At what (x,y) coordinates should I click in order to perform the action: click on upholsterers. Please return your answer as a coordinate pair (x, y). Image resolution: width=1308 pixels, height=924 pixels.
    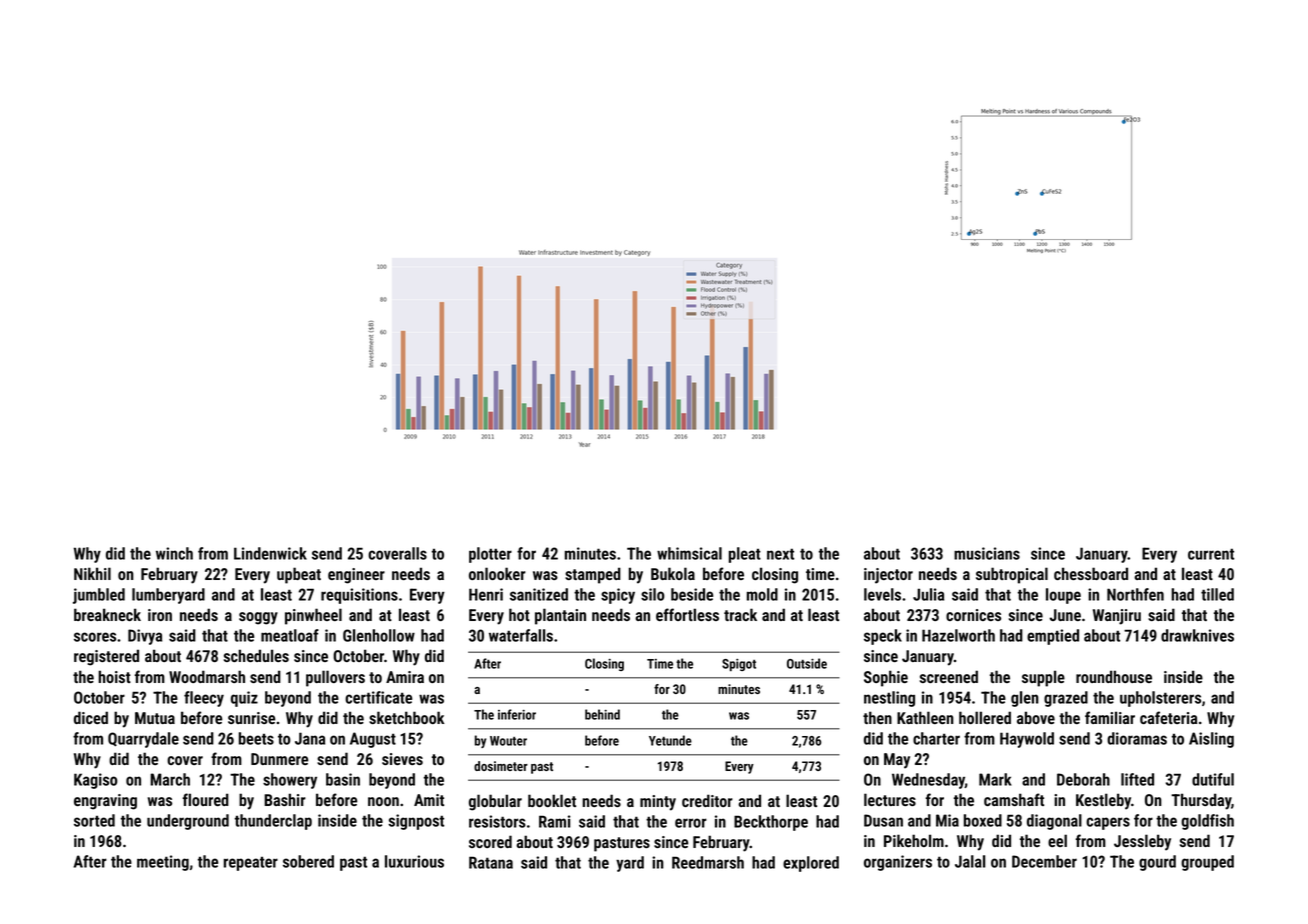
    Looking at the image, I should click on (1160, 699).
